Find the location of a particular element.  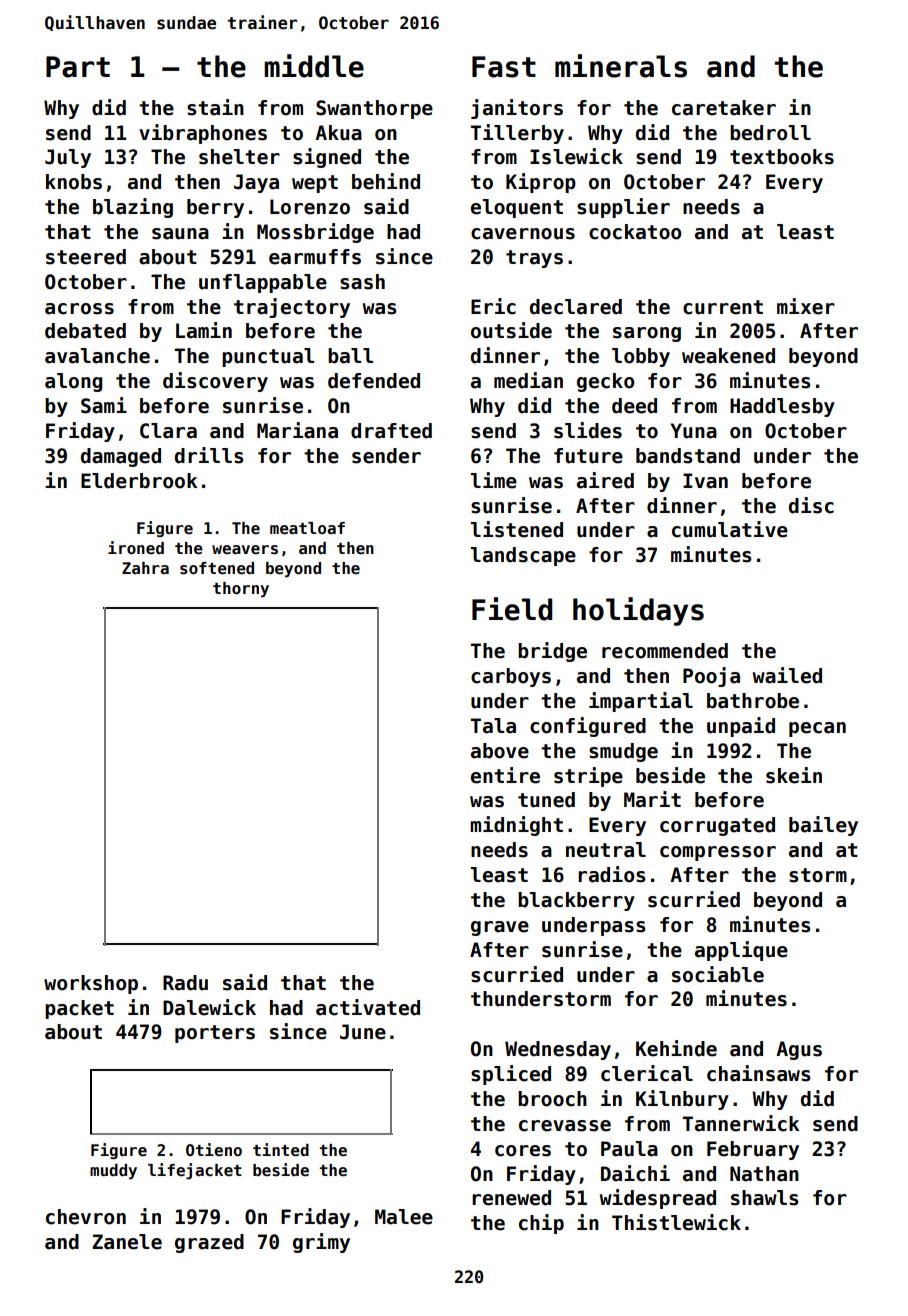

Fast is located at coordinates (504, 67).
